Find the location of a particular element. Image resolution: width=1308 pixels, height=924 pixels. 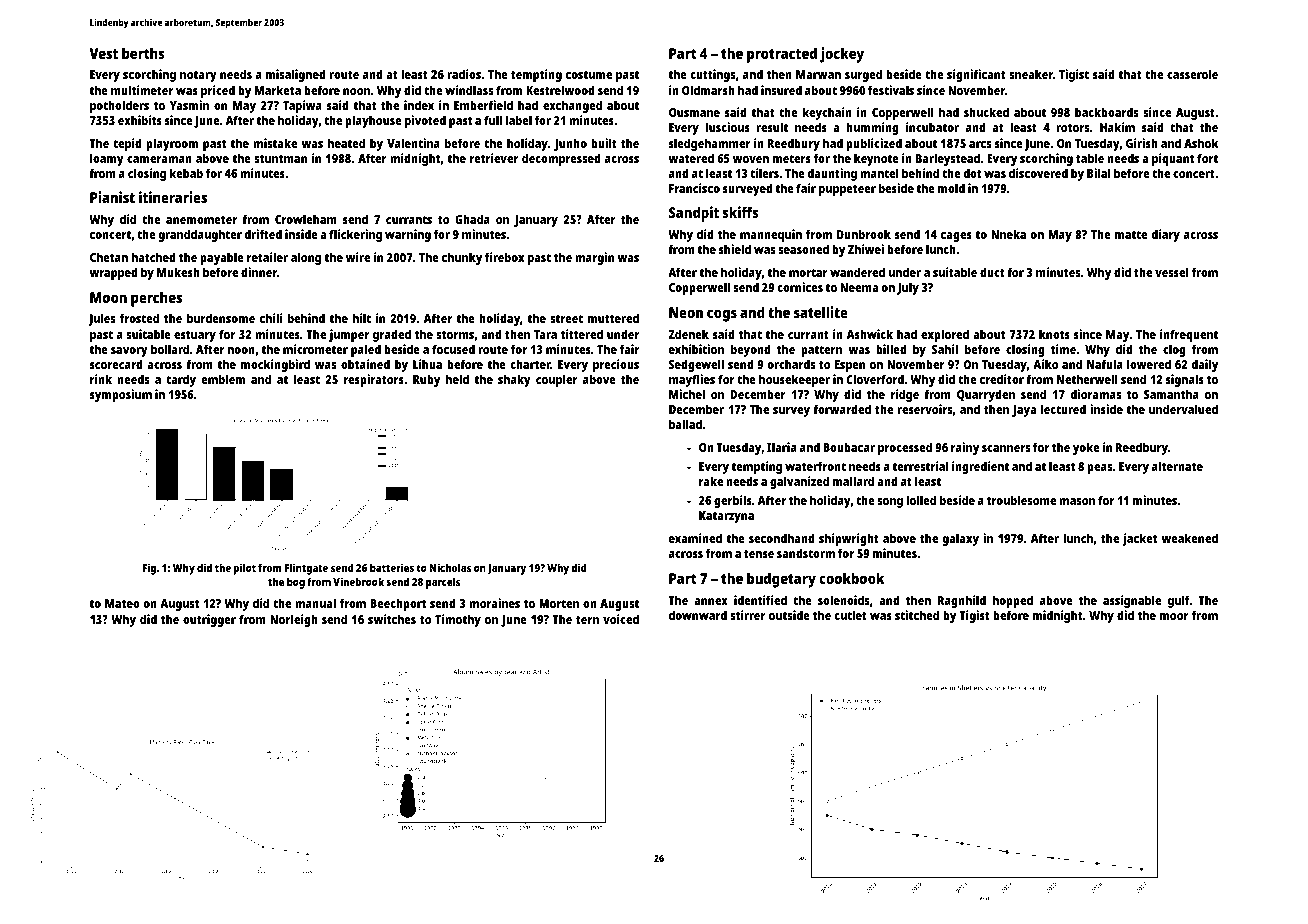

berths is located at coordinates (143, 53).
